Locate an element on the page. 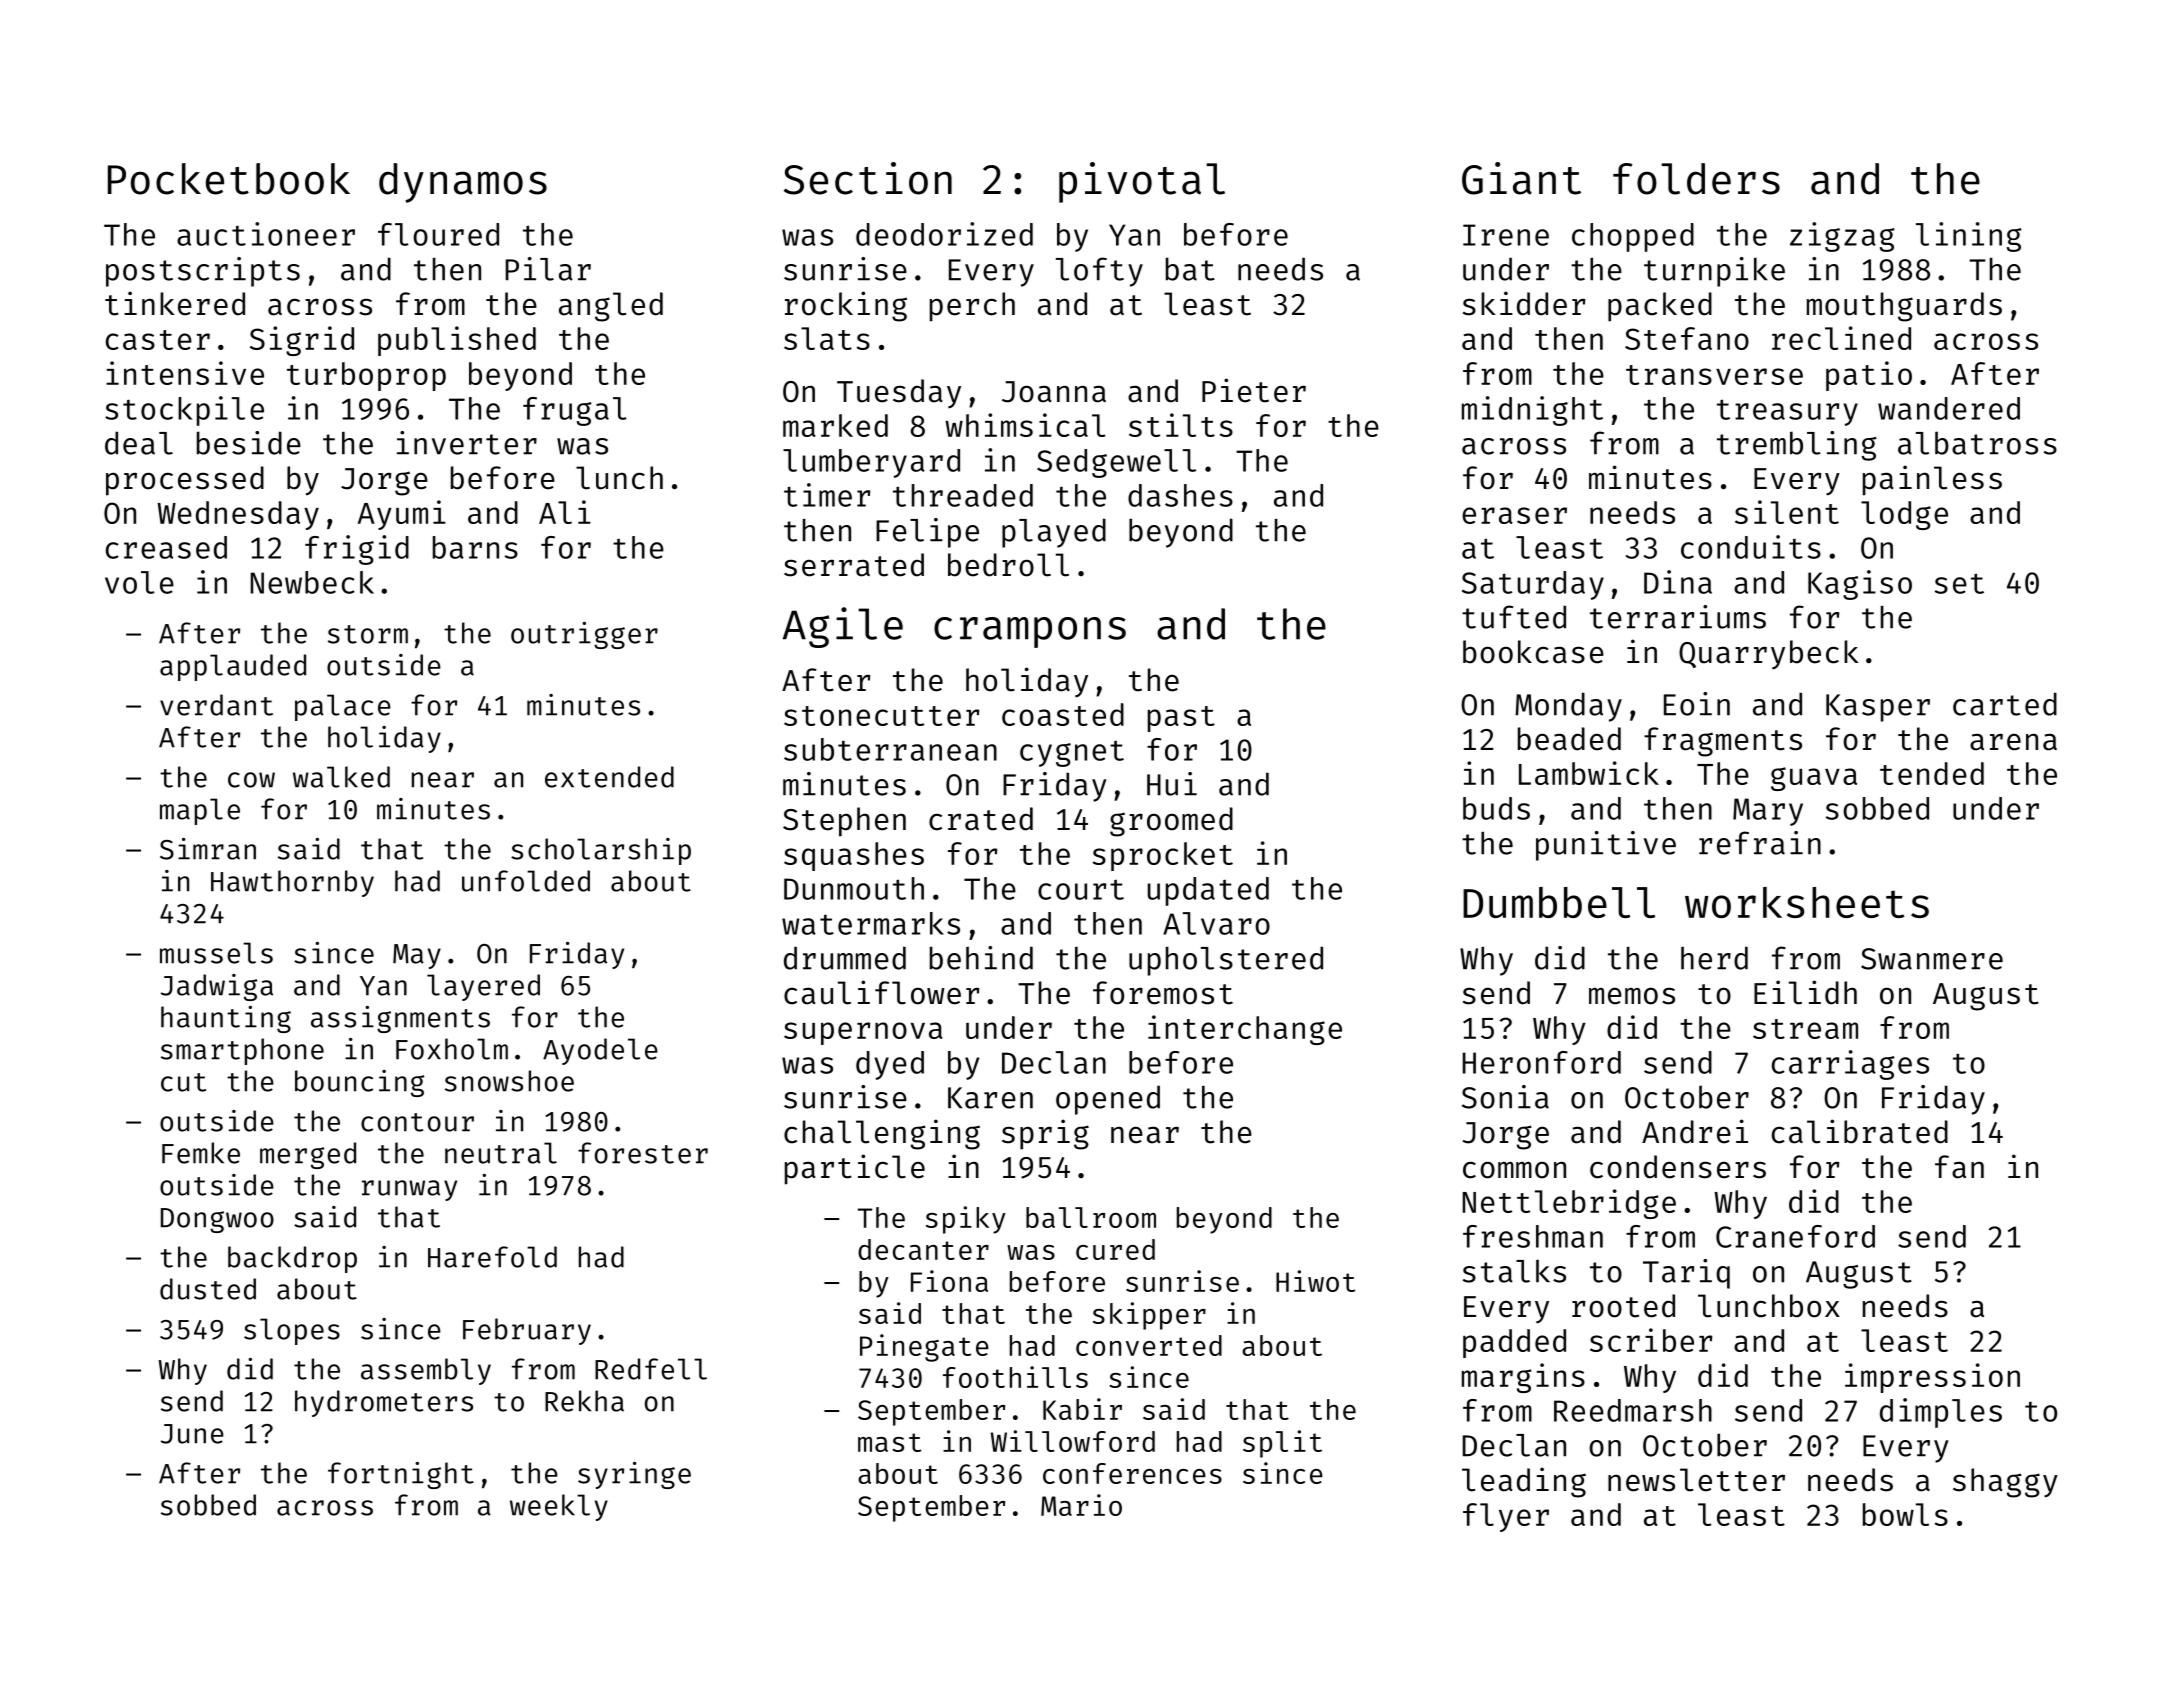 The height and width of the image is (1683, 2178). Ayumi is located at coordinates (402, 515).
